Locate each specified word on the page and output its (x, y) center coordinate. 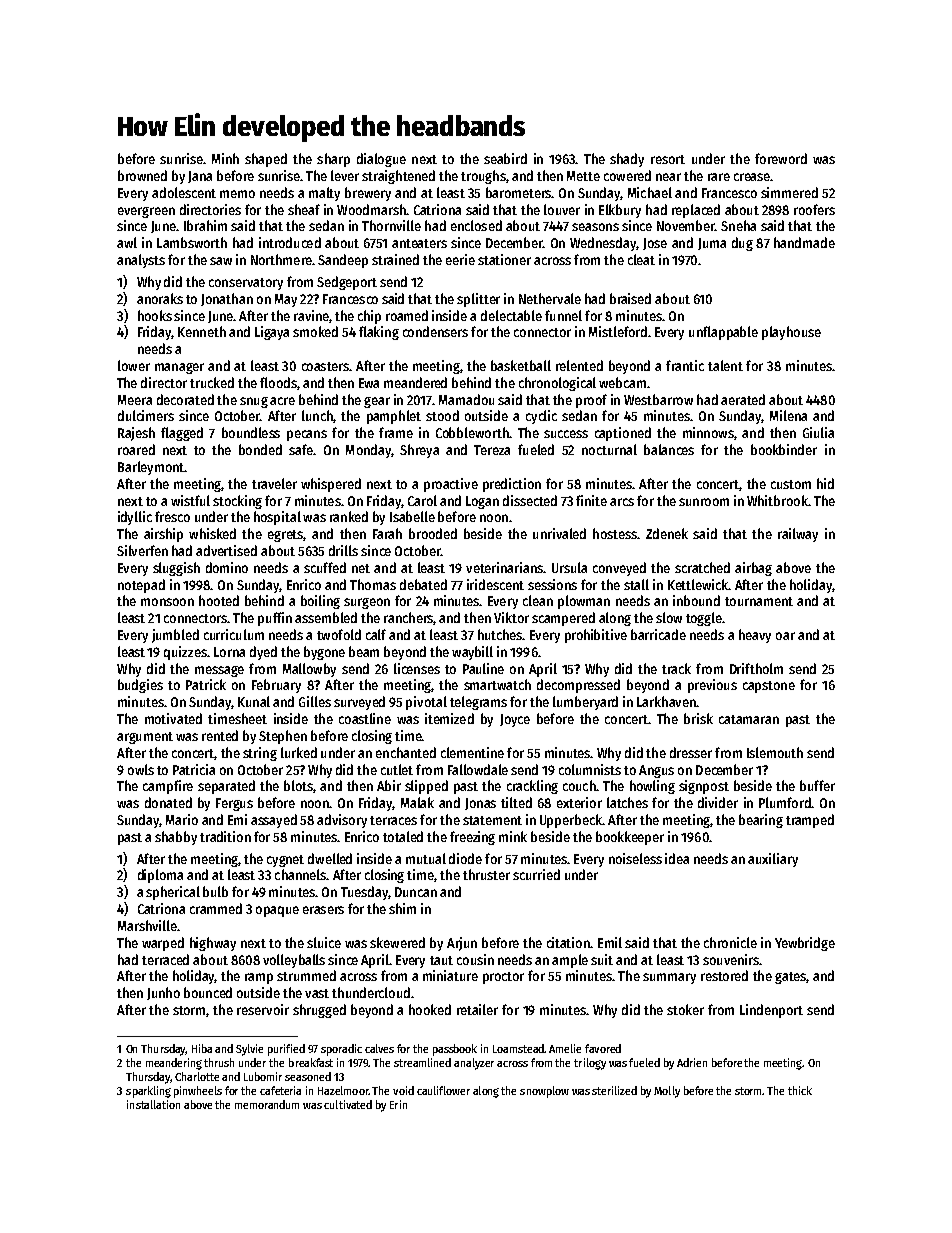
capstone (769, 687)
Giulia (818, 432)
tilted (516, 802)
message (219, 671)
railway (798, 535)
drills (343, 550)
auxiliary (773, 860)
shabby (176, 838)
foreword (781, 158)
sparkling (148, 1092)
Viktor (511, 617)
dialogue (381, 160)
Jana (200, 177)
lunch (317, 415)
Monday (368, 451)
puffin (275, 619)
